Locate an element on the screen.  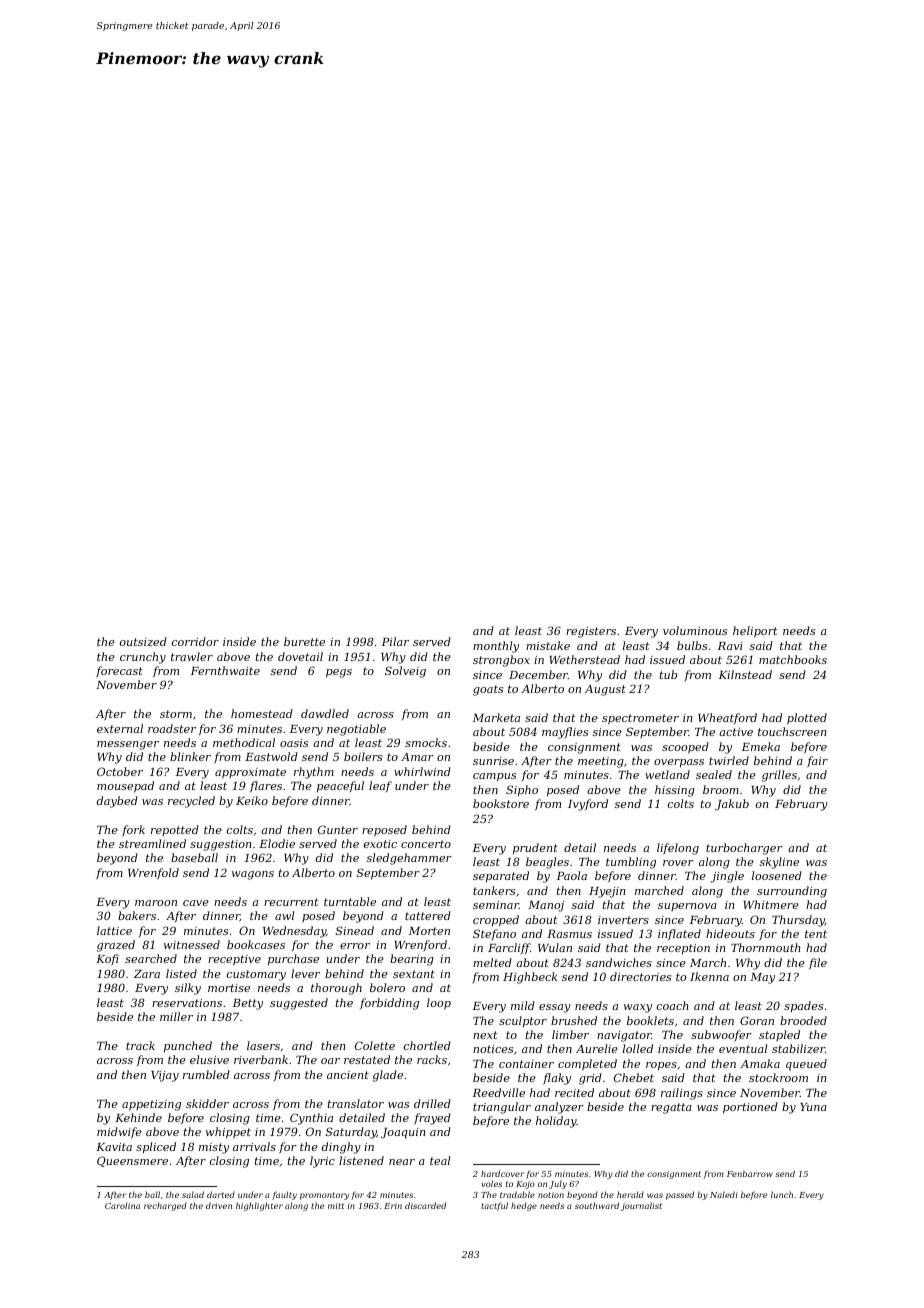
Yuna is located at coordinates (813, 1107).
